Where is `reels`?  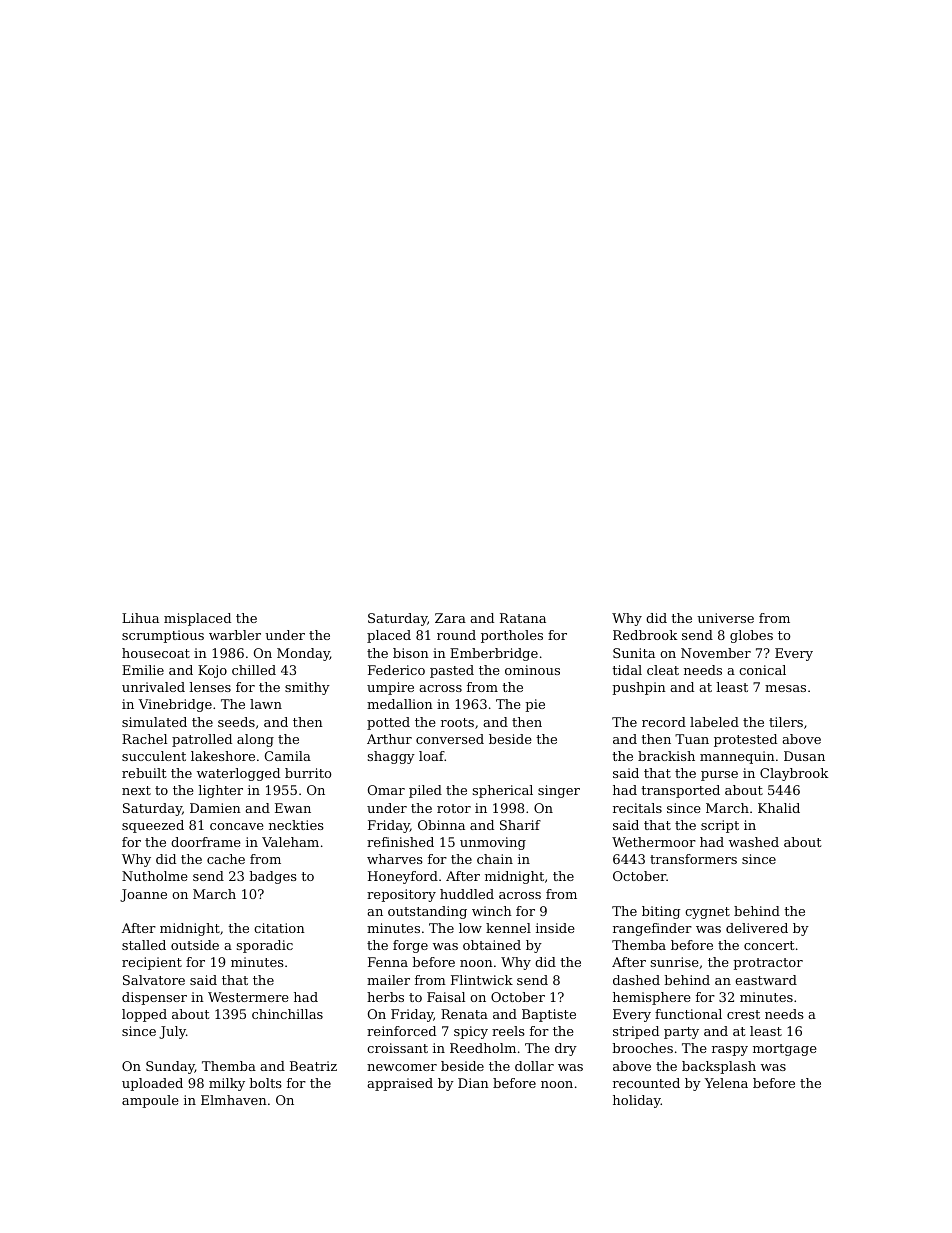
reels is located at coordinates (508, 1031).
